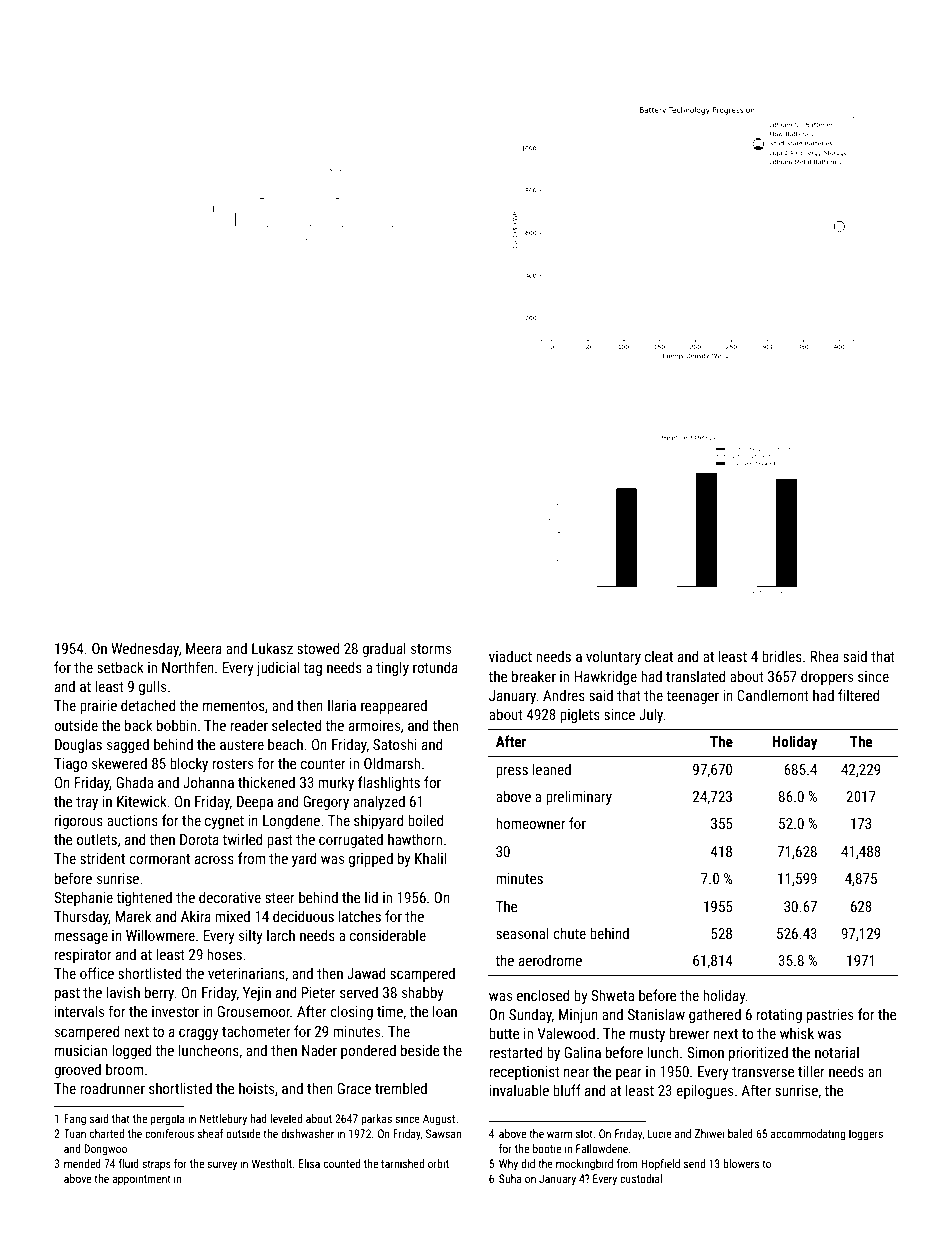  I want to click on filtered, so click(858, 695).
